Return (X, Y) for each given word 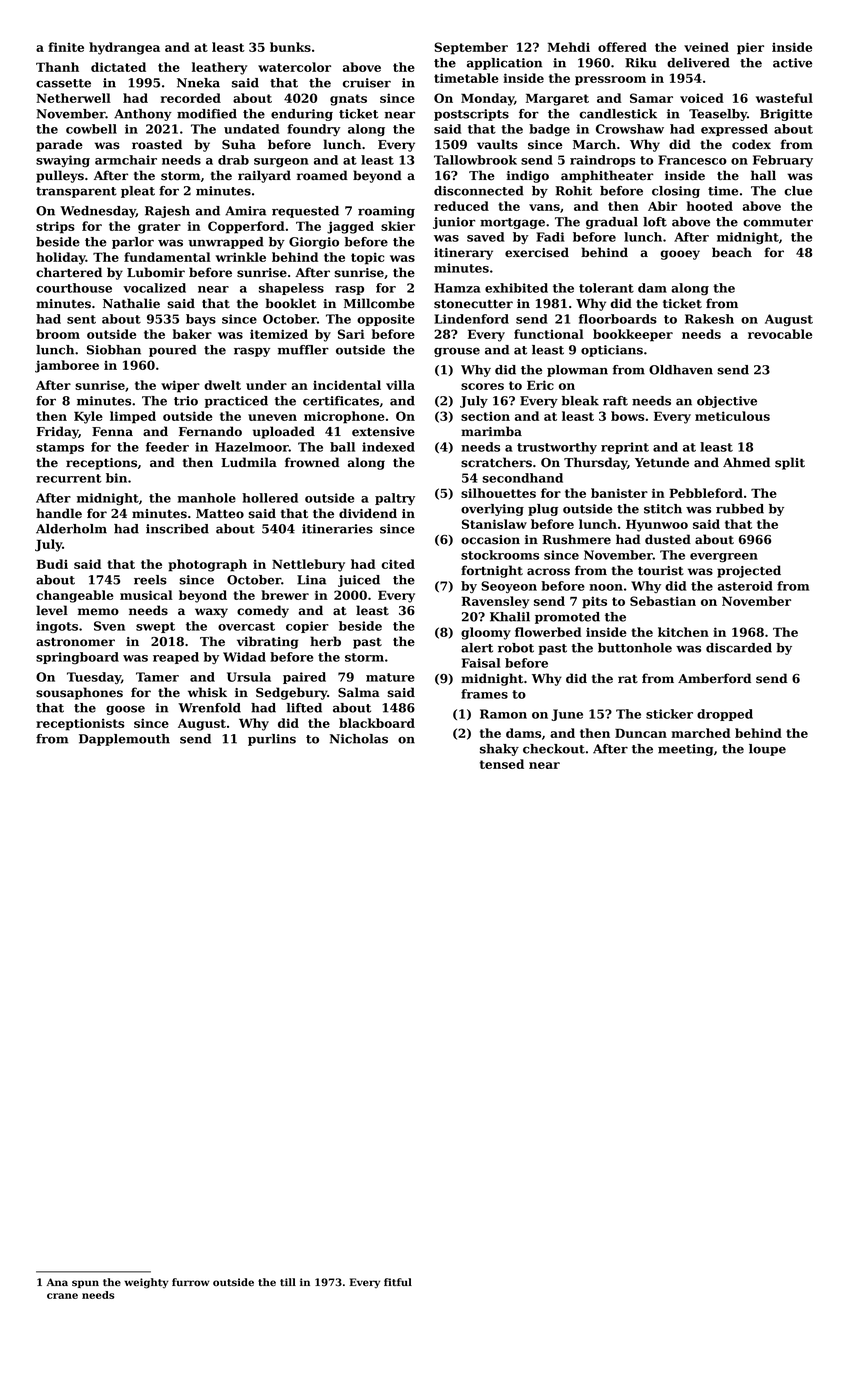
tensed (502, 764)
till (288, 1282)
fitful (398, 1282)
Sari (351, 334)
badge (549, 130)
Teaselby (718, 115)
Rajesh (167, 212)
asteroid (745, 586)
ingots (57, 627)
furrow (191, 1282)
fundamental (167, 257)
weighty (146, 1283)
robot (516, 648)
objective (727, 402)
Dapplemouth (124, 740)
